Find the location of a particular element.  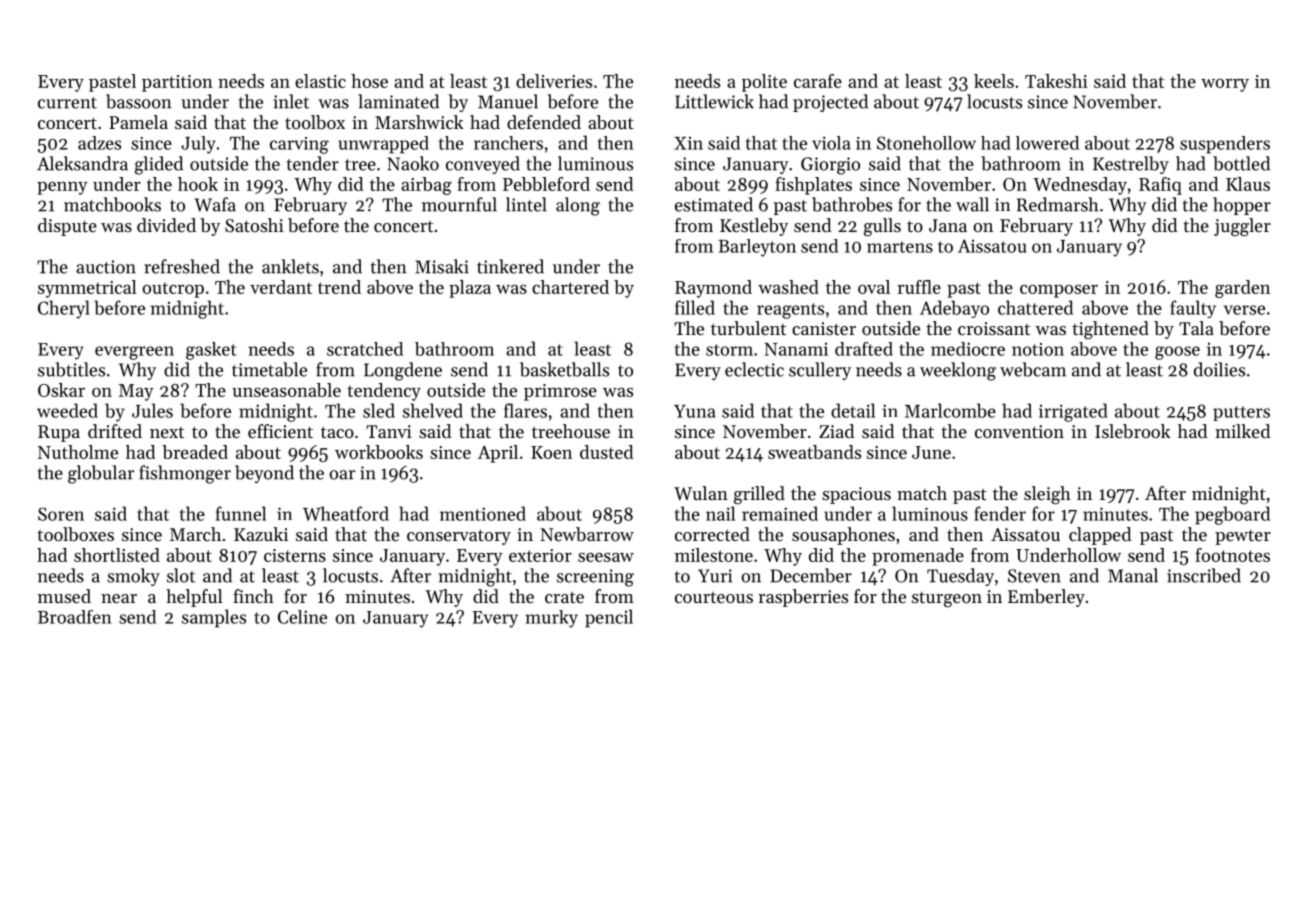

conservatory is located at coordinates (459, 537).
